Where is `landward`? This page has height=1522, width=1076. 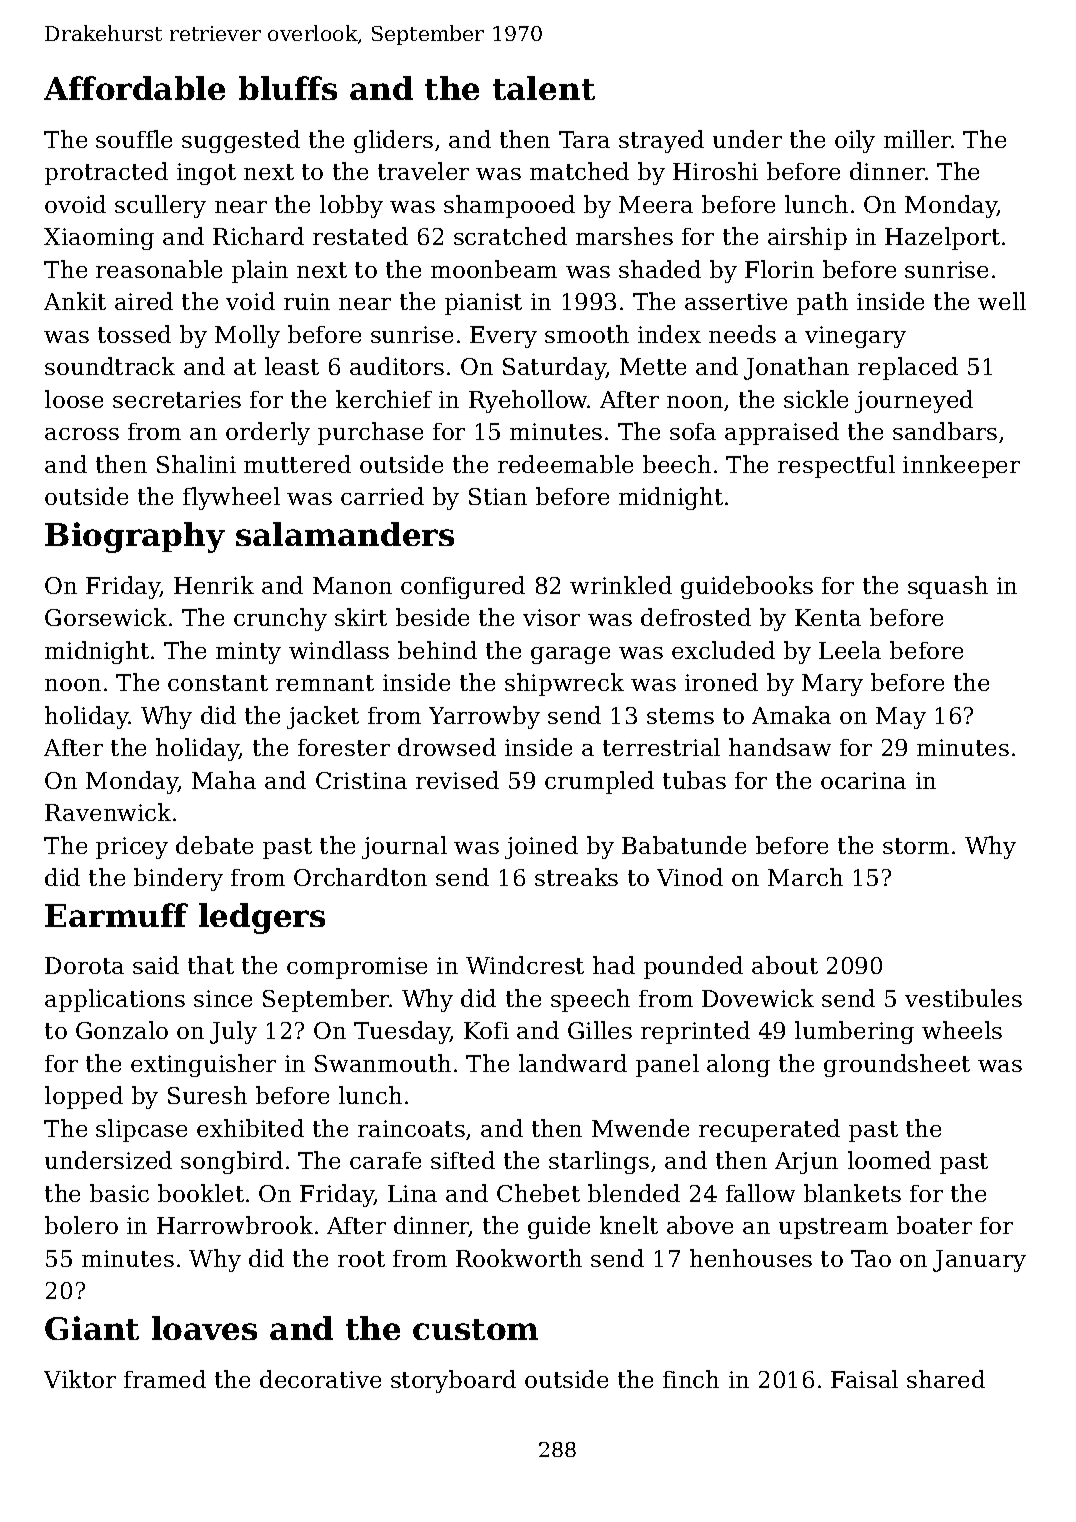 landward is located at coordinates (573, 1063).
